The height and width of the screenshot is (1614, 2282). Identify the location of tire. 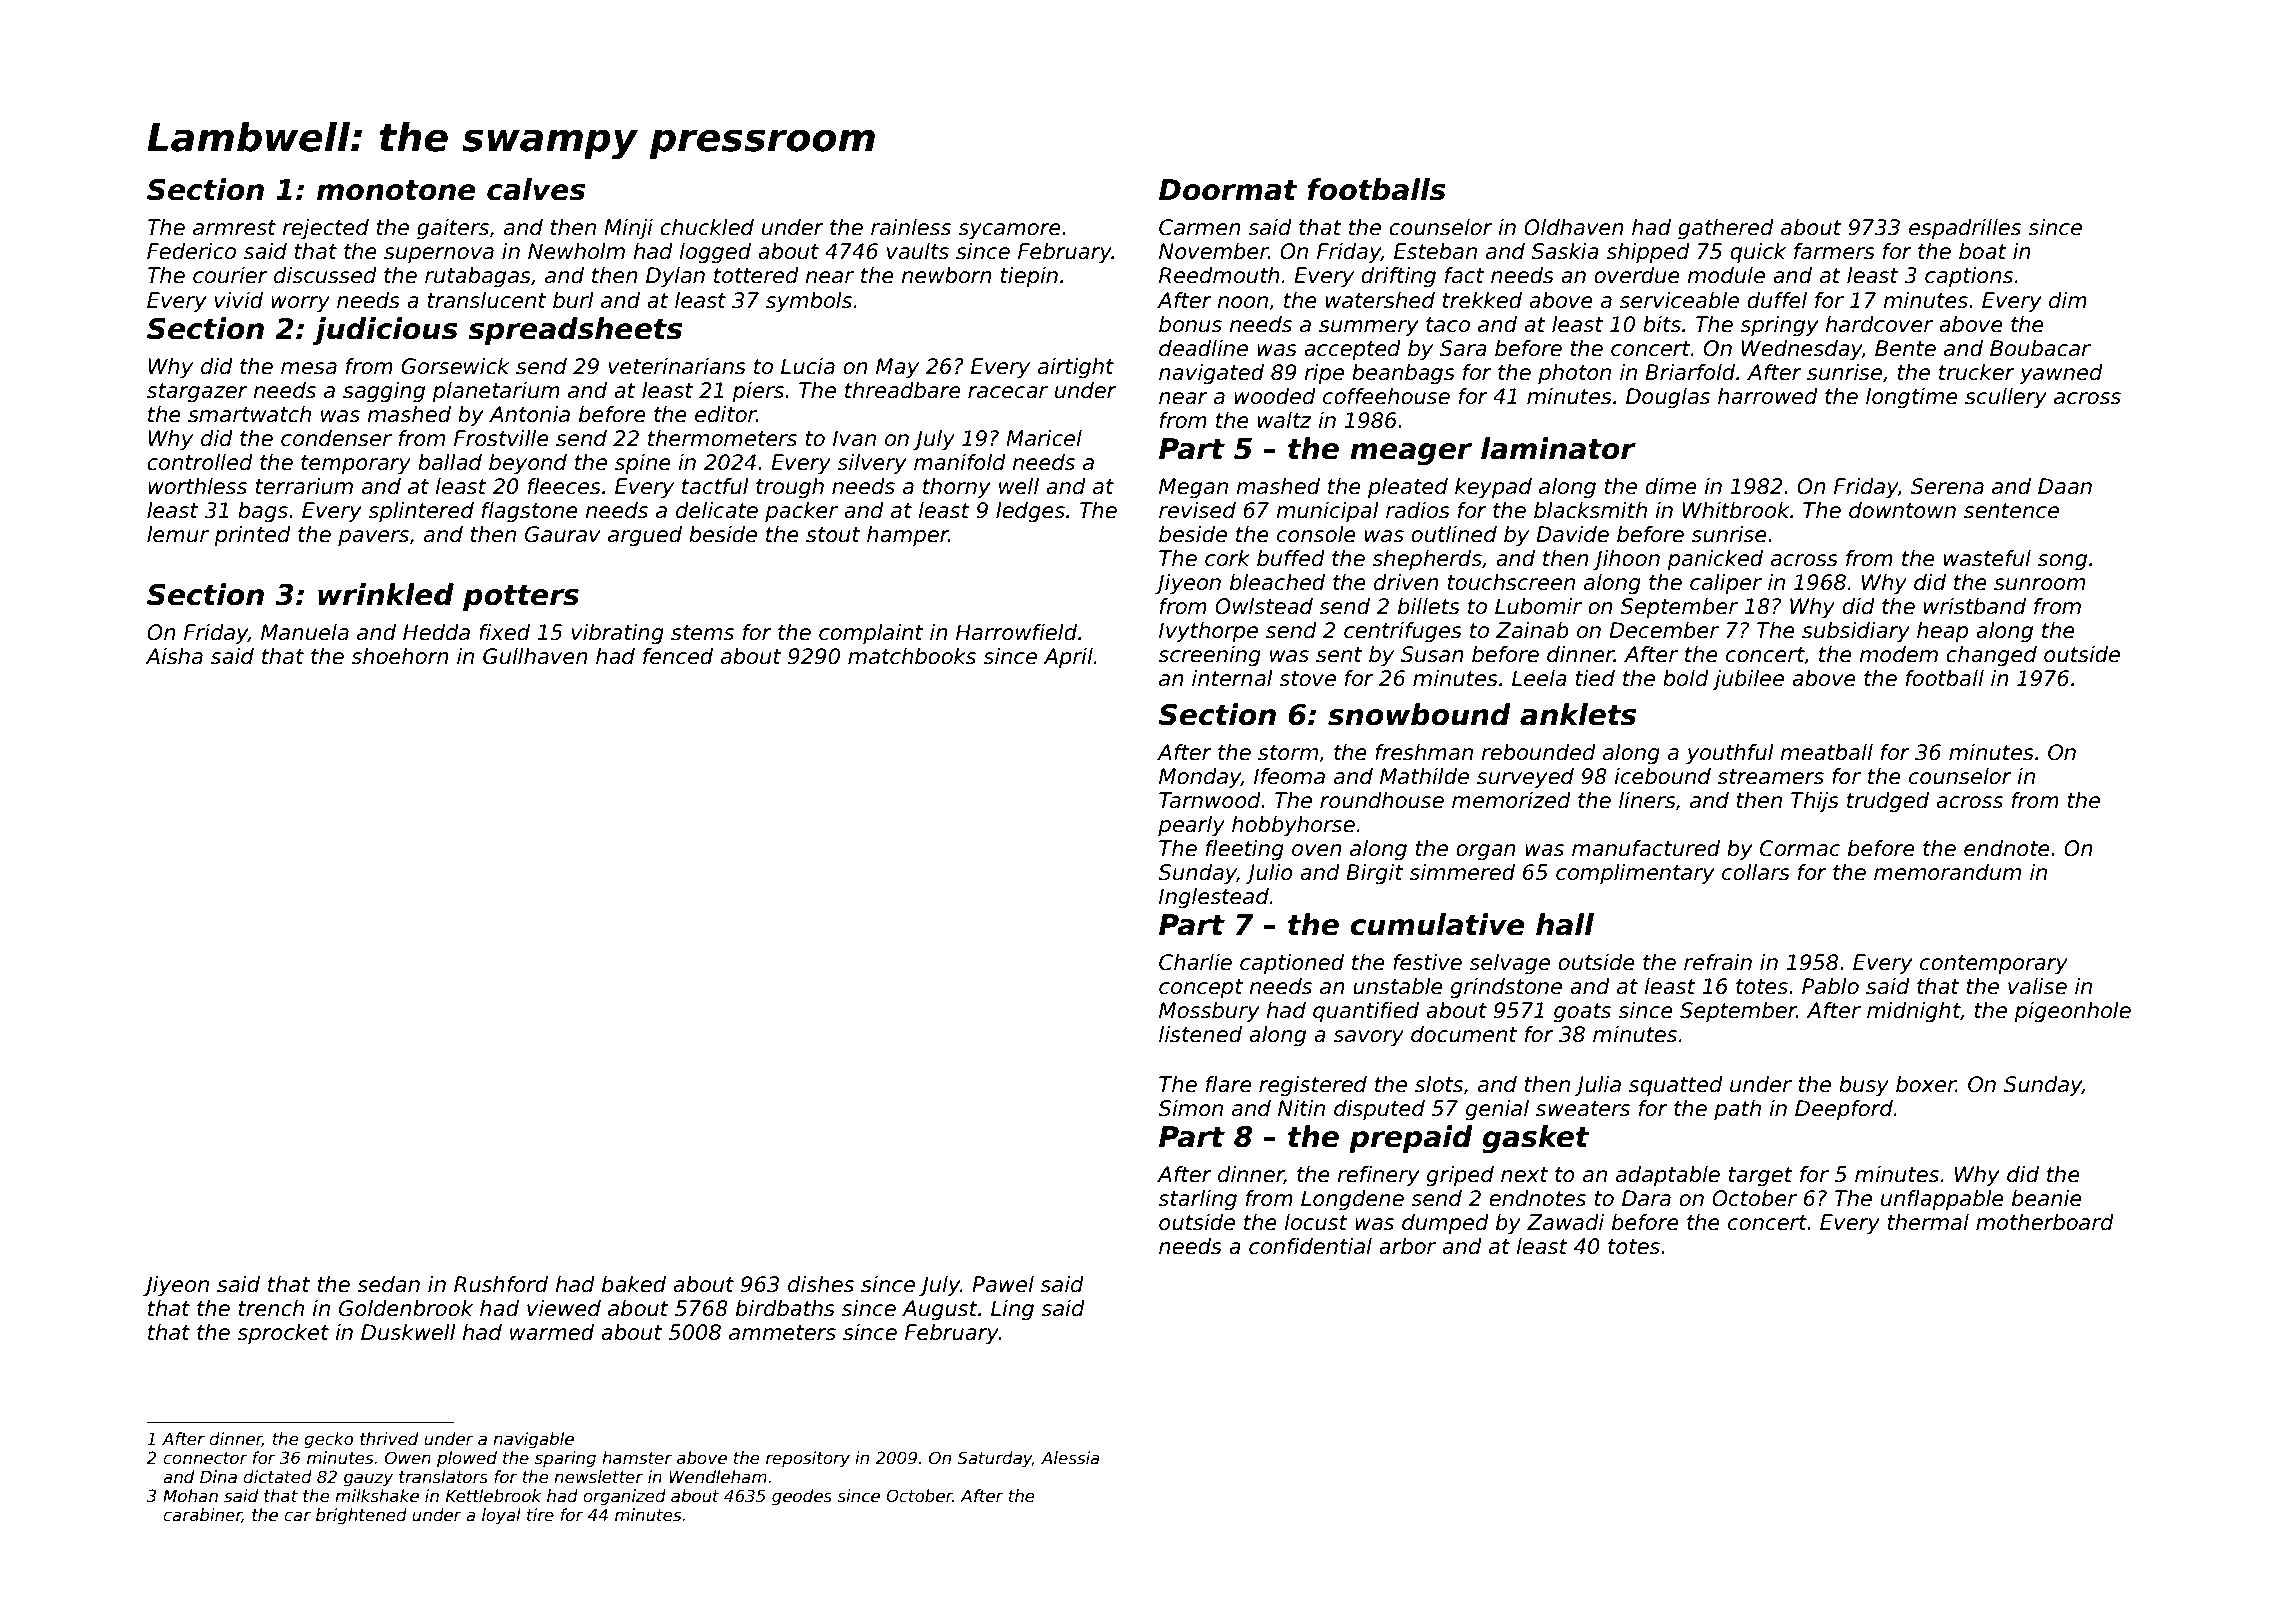
(540, 1515).
